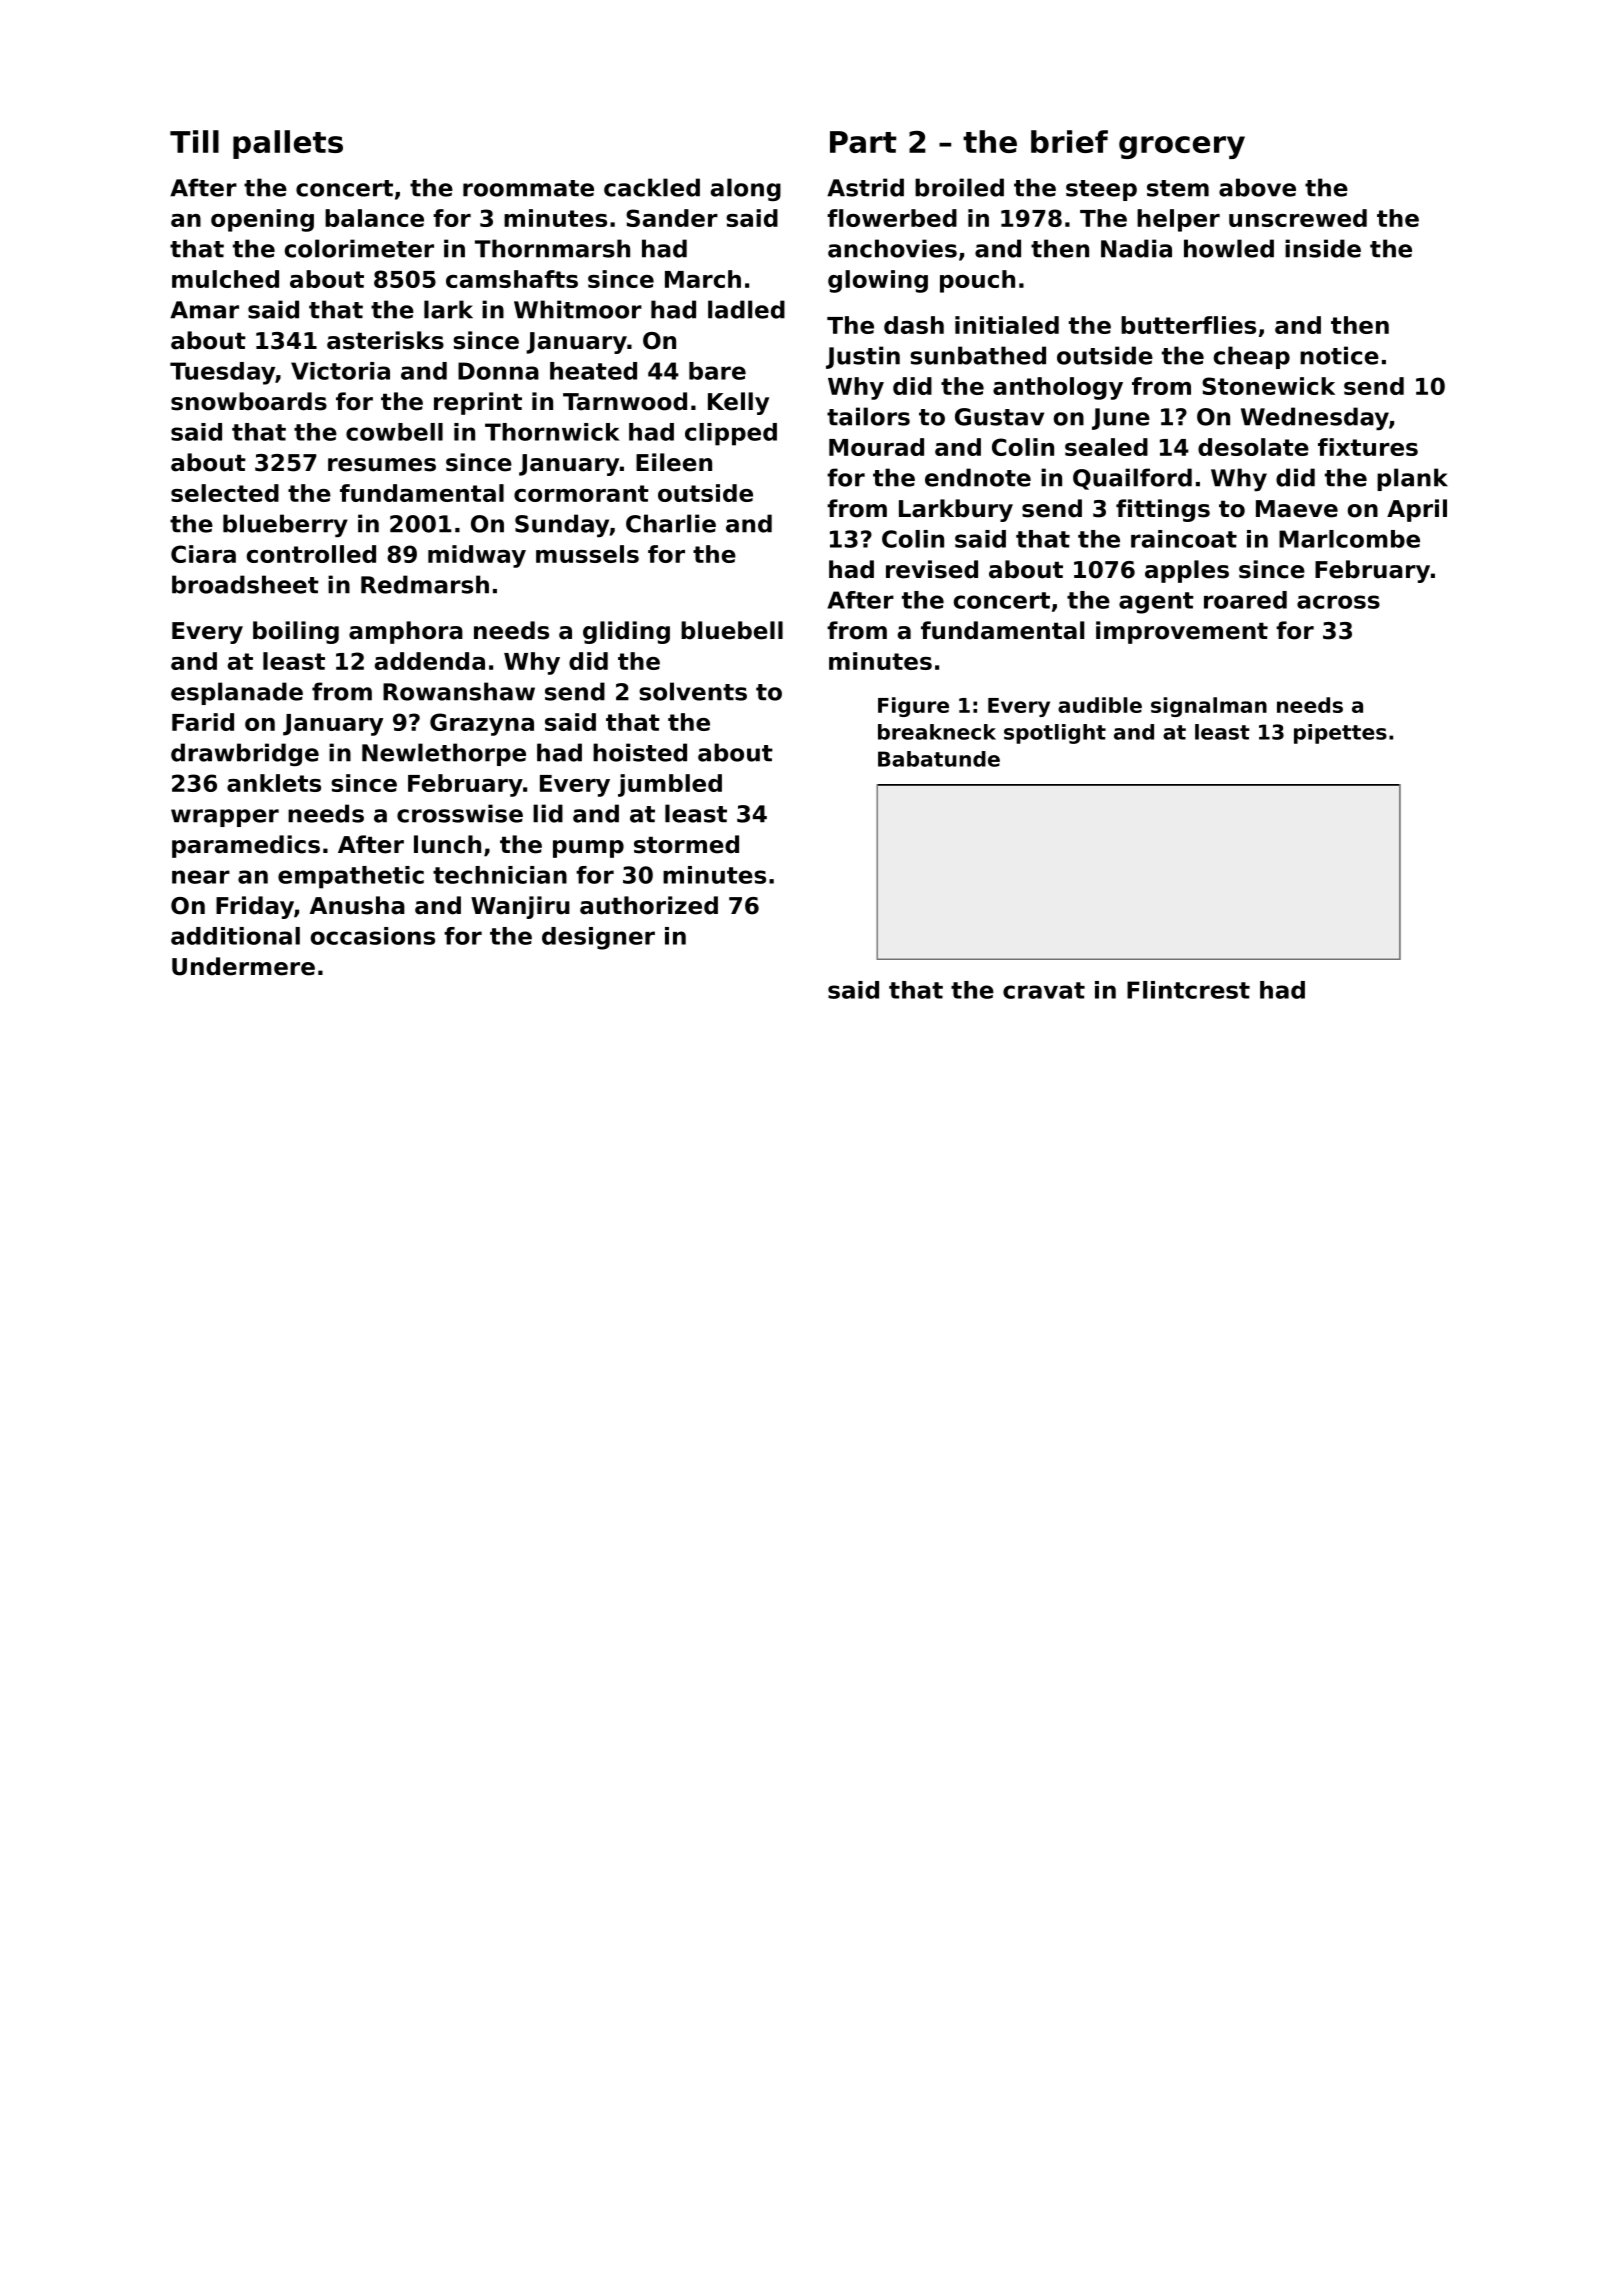 Image resolution: width=1620 pixels, height=2292 pixels. I want to click on mussels, so click(587, 554).
